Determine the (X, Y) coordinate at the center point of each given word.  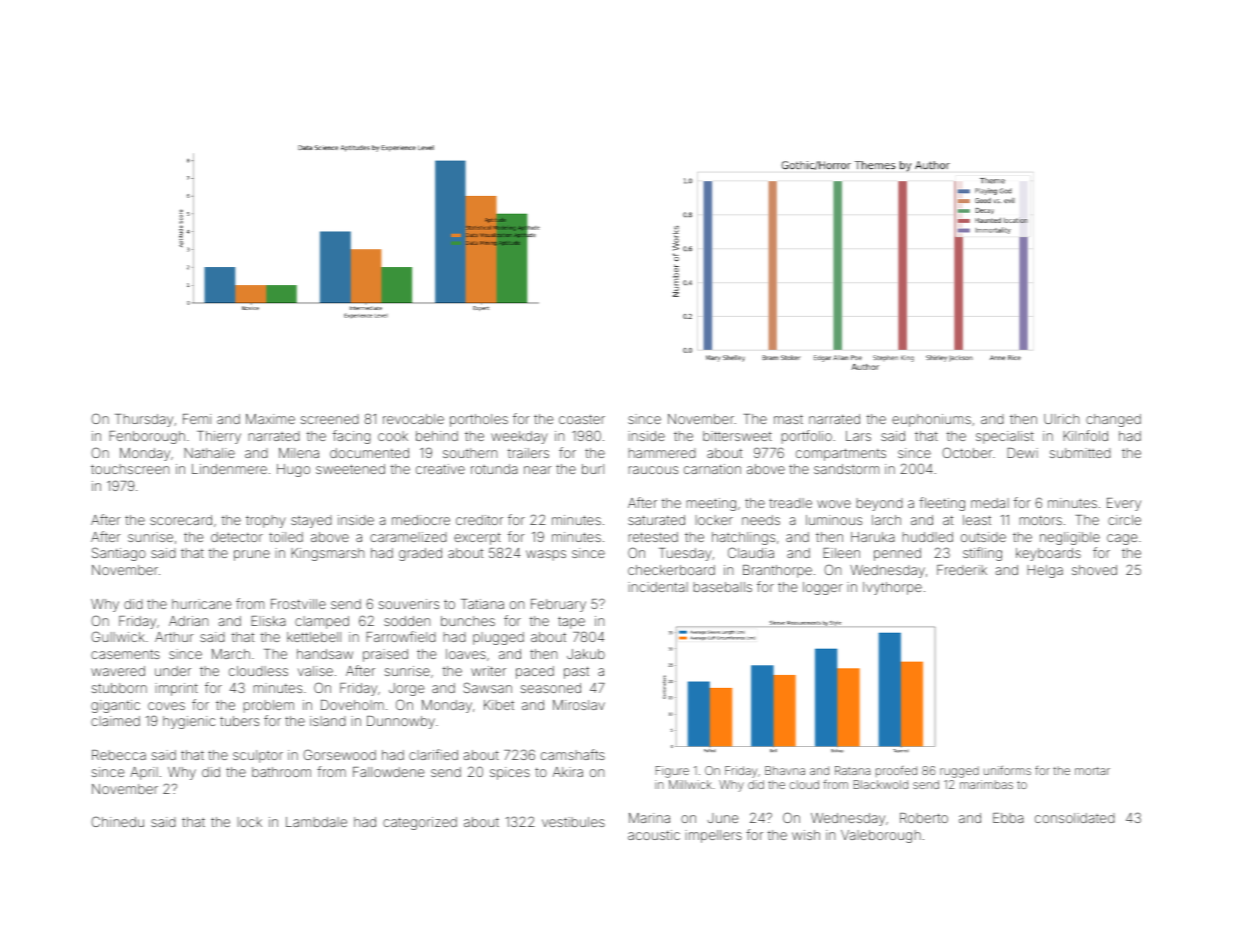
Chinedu (117, 821)
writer (488, 671)
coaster (582, 419)
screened (330, 419)
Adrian (188, 621)
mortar (1092, 771)
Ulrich (1061, 419)
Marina (649, 818)
